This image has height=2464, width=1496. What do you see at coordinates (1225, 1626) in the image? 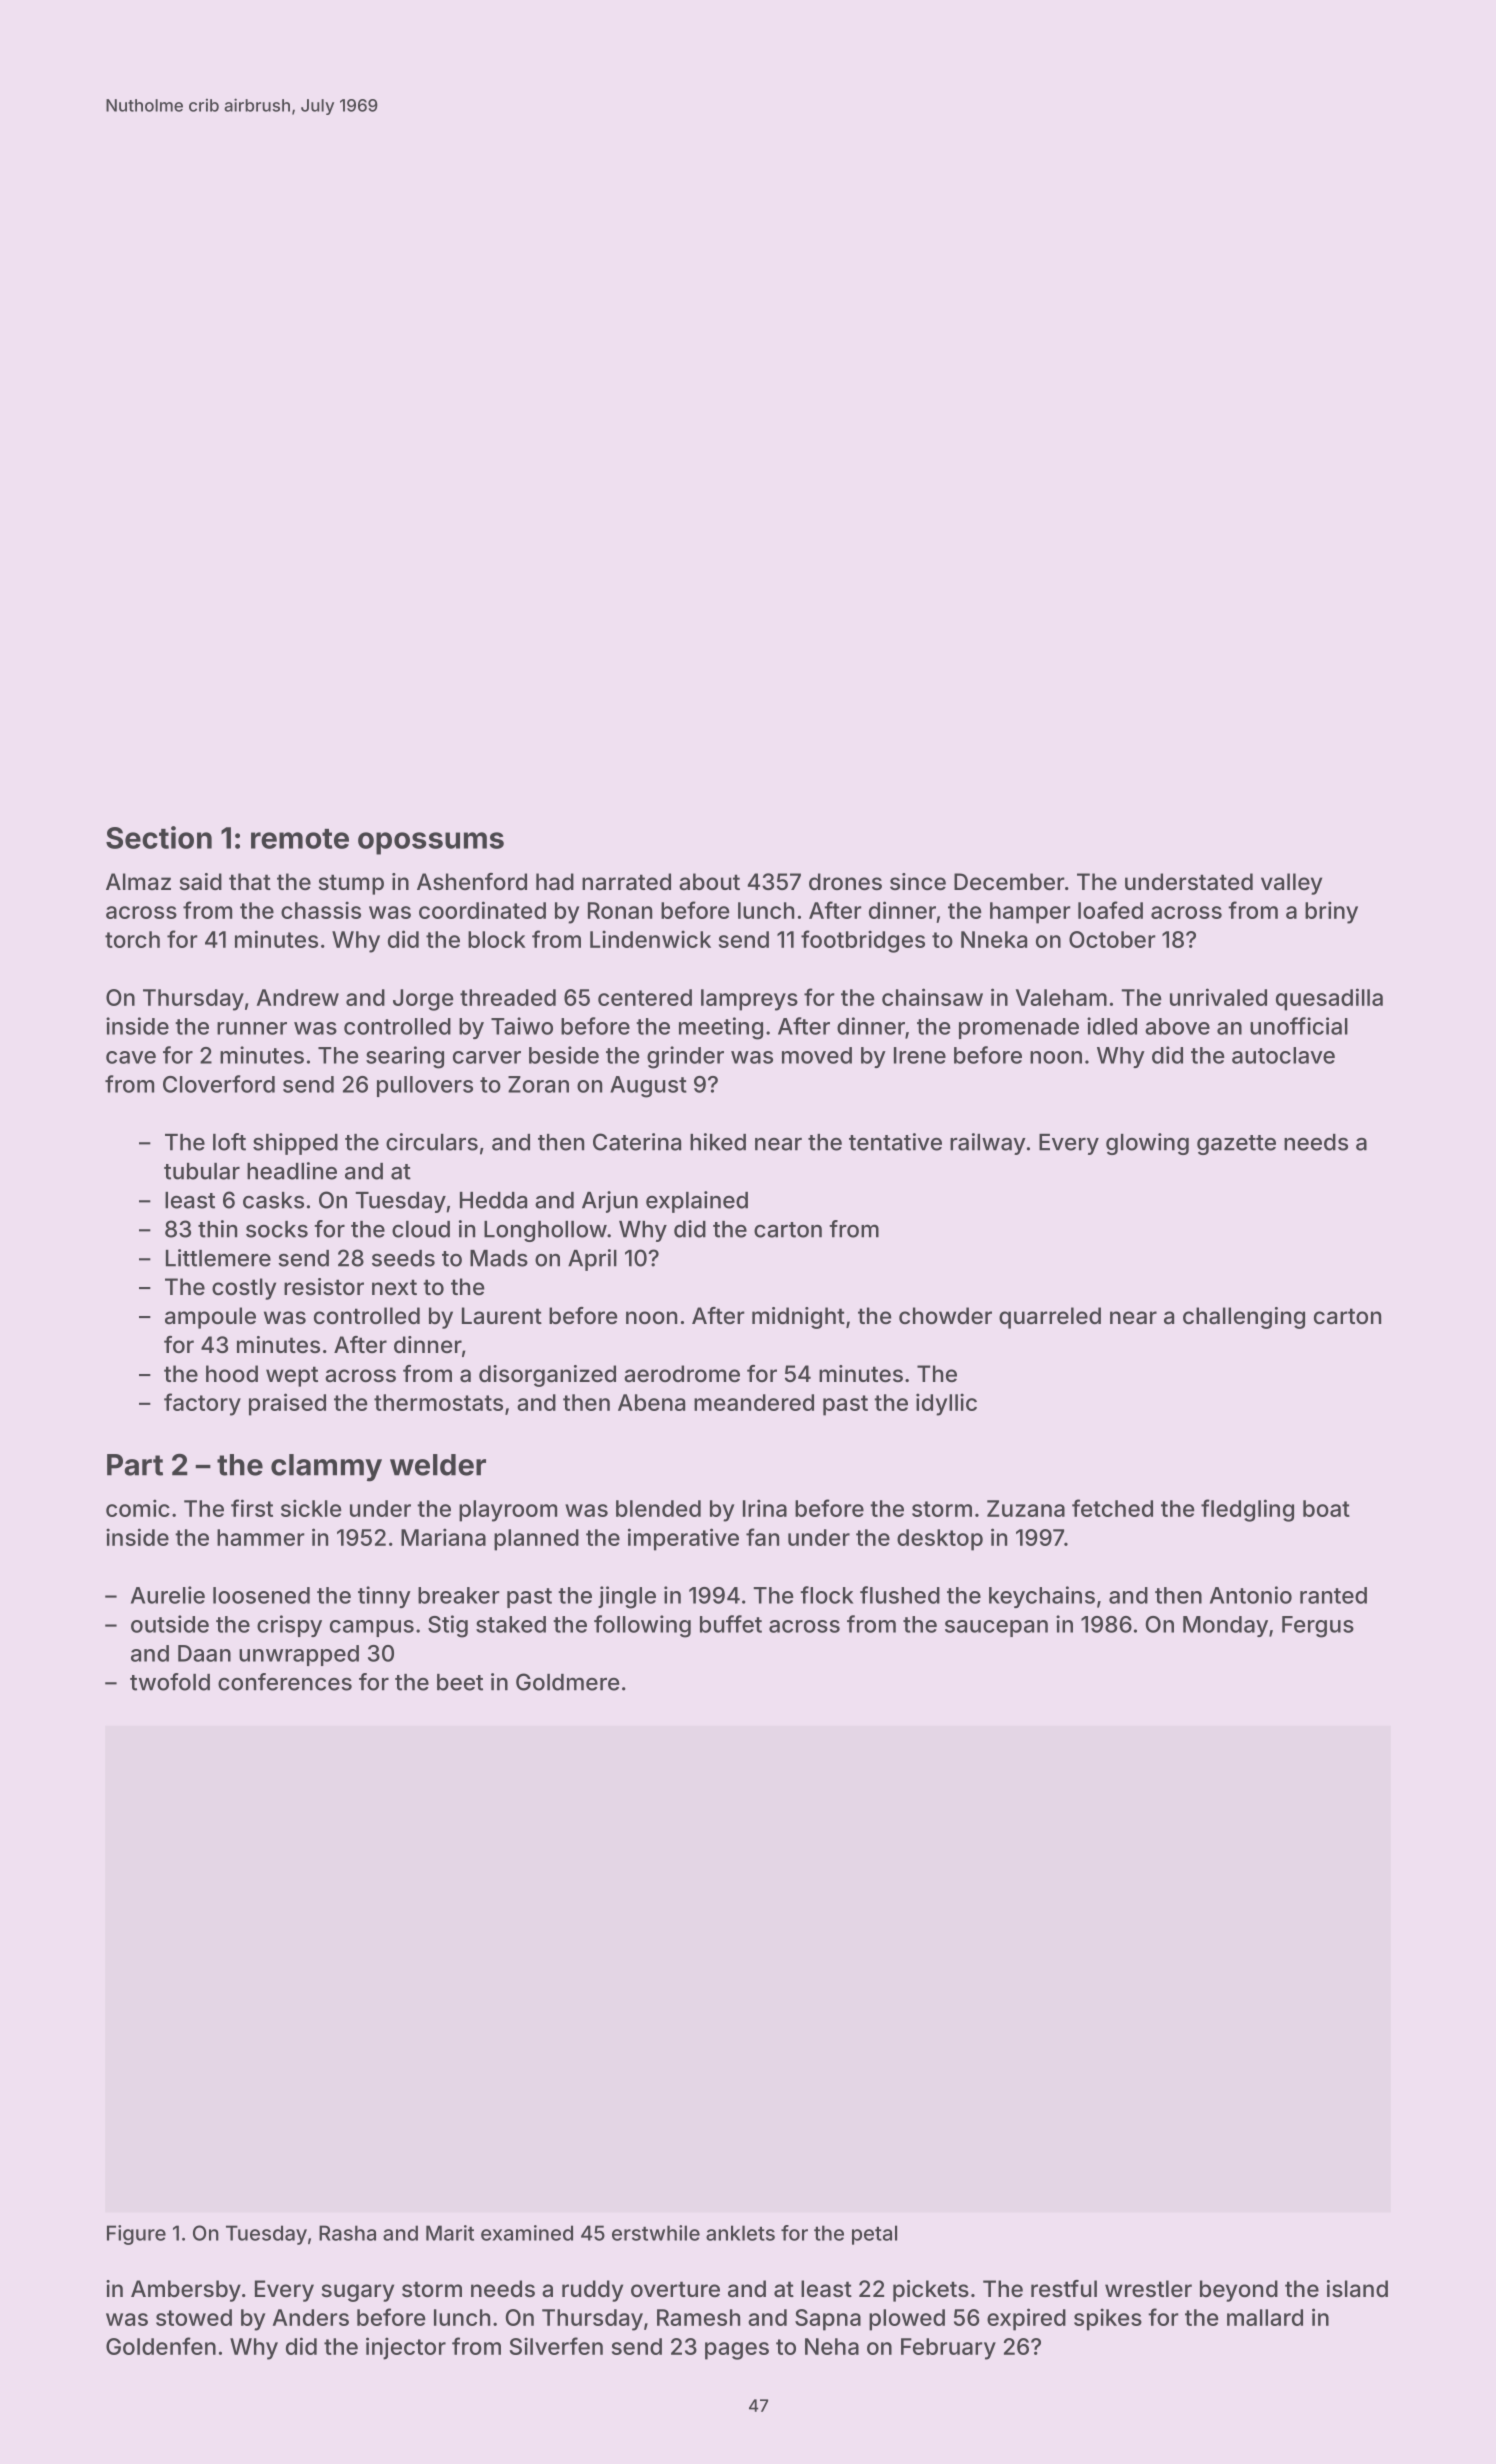
I see `Monday` at bounding box center [1225, 1626].
